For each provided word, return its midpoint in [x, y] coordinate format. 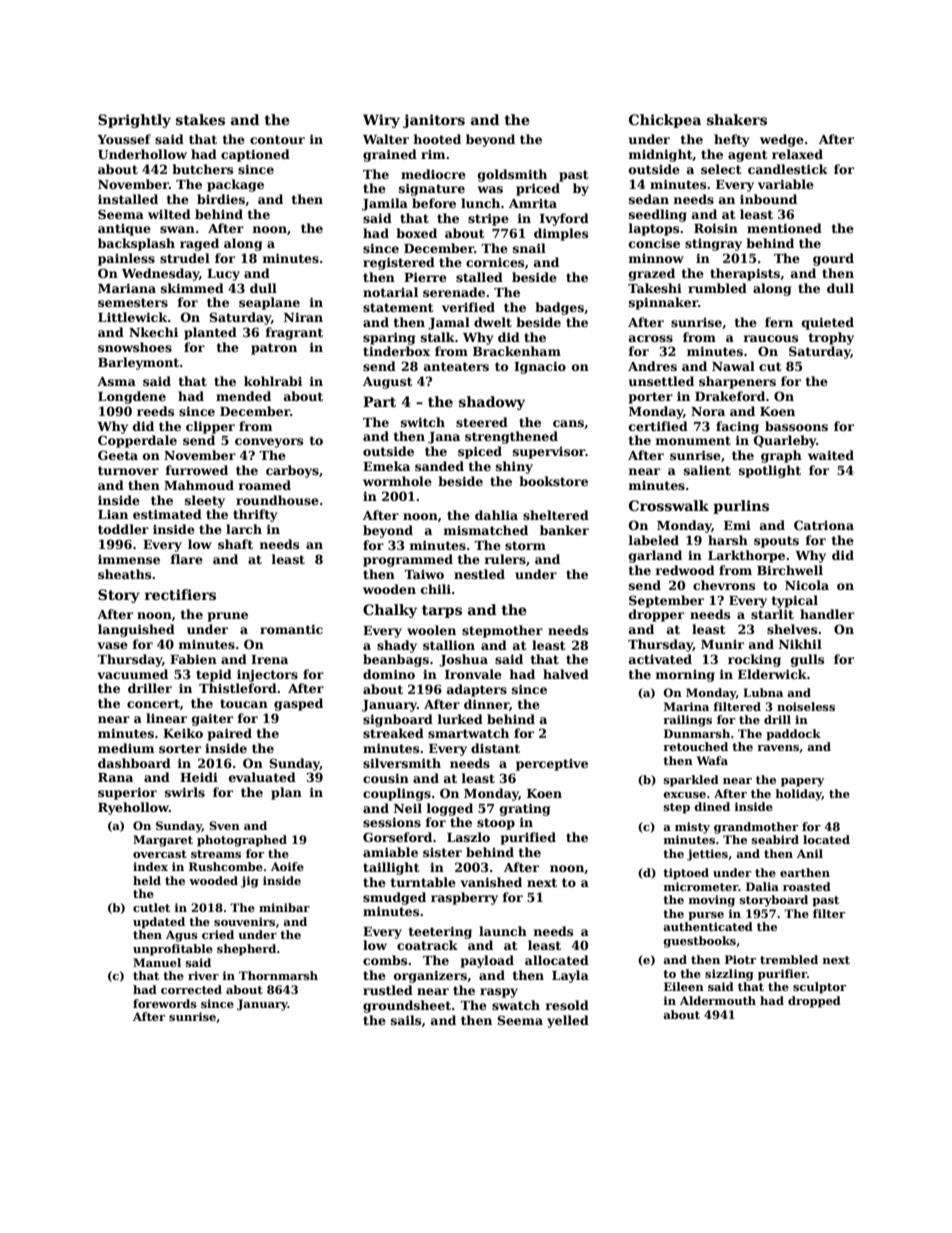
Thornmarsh [278, 975]
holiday [798, 795]
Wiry [381, 121]
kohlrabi [273, 381]
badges [559, 308]
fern [779, 322]
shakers [737, 119]
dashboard [134, 763]
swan [177, 229]
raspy [499, 993]
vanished [491, 882]
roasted [807, 886]
